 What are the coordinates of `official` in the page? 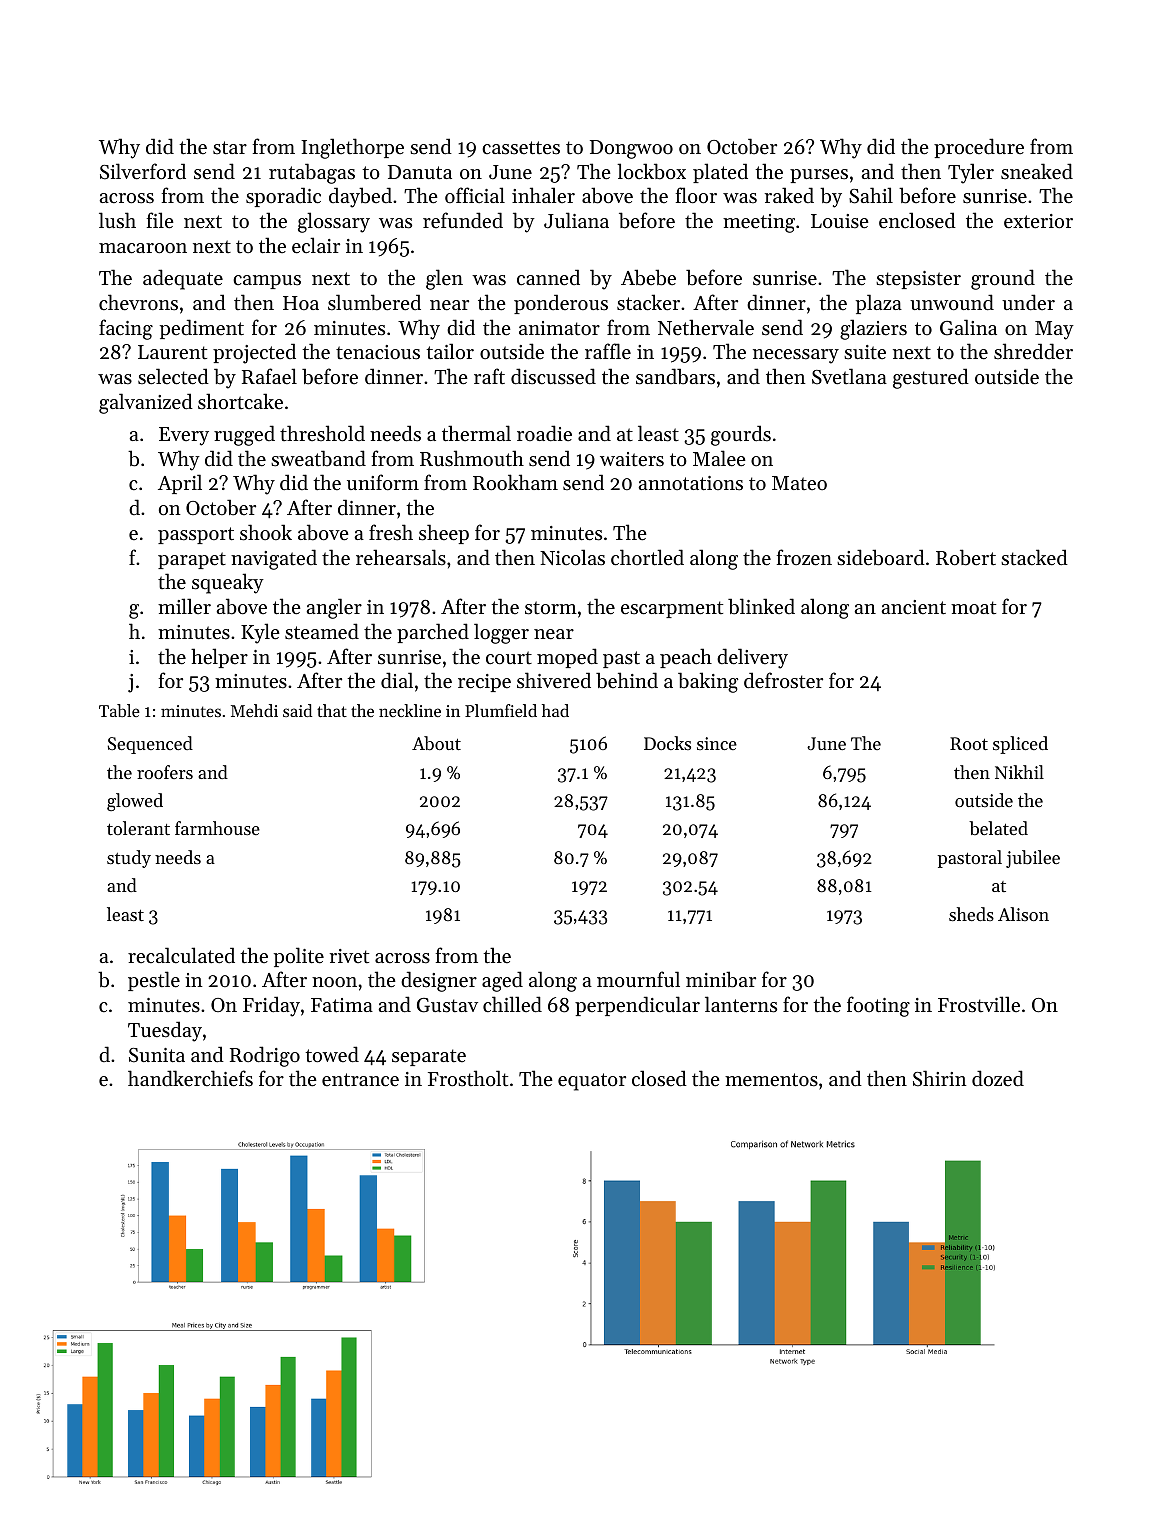 It's located at (475, 195).
